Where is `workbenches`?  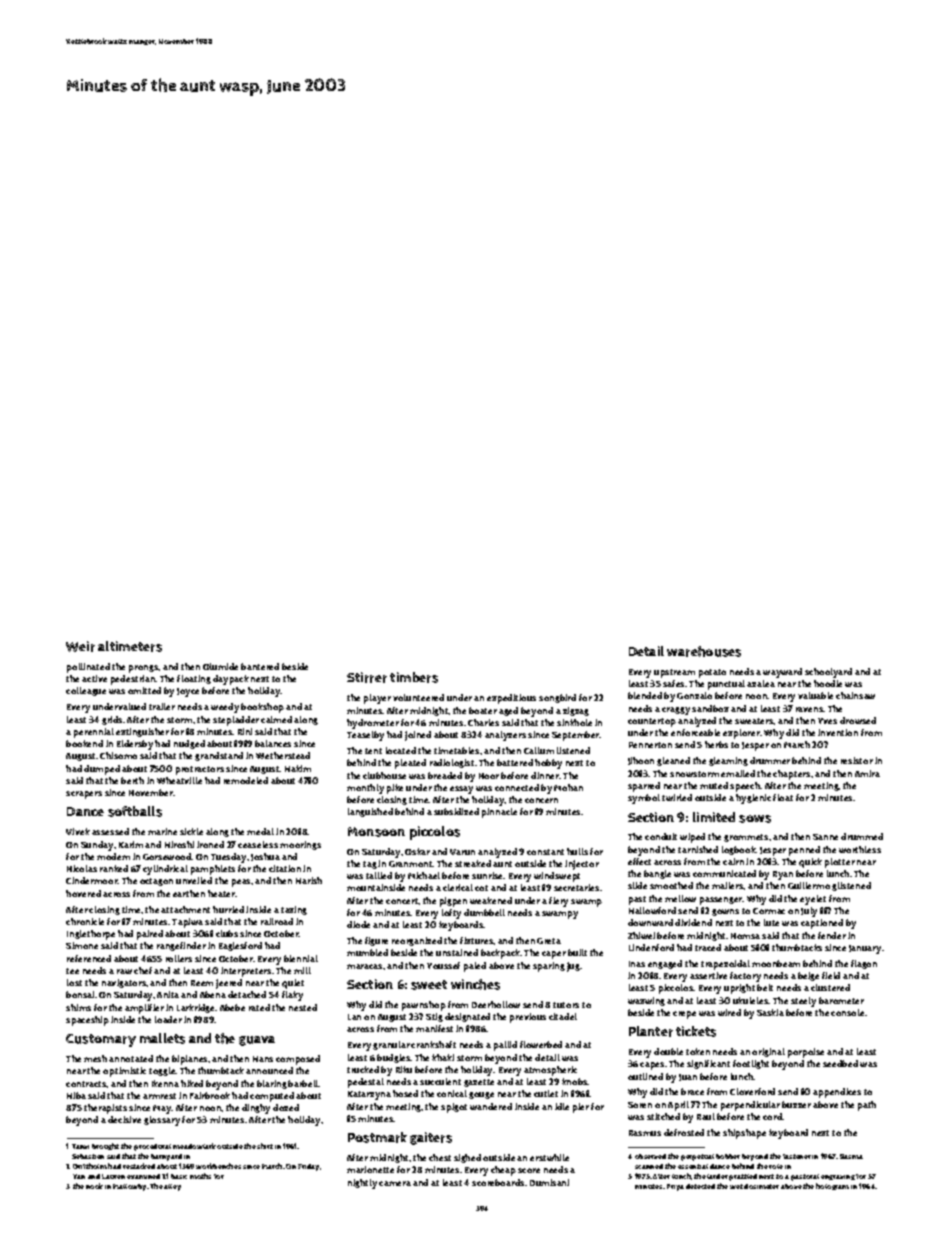
workbenches is located at coordinates (218, 1166).
